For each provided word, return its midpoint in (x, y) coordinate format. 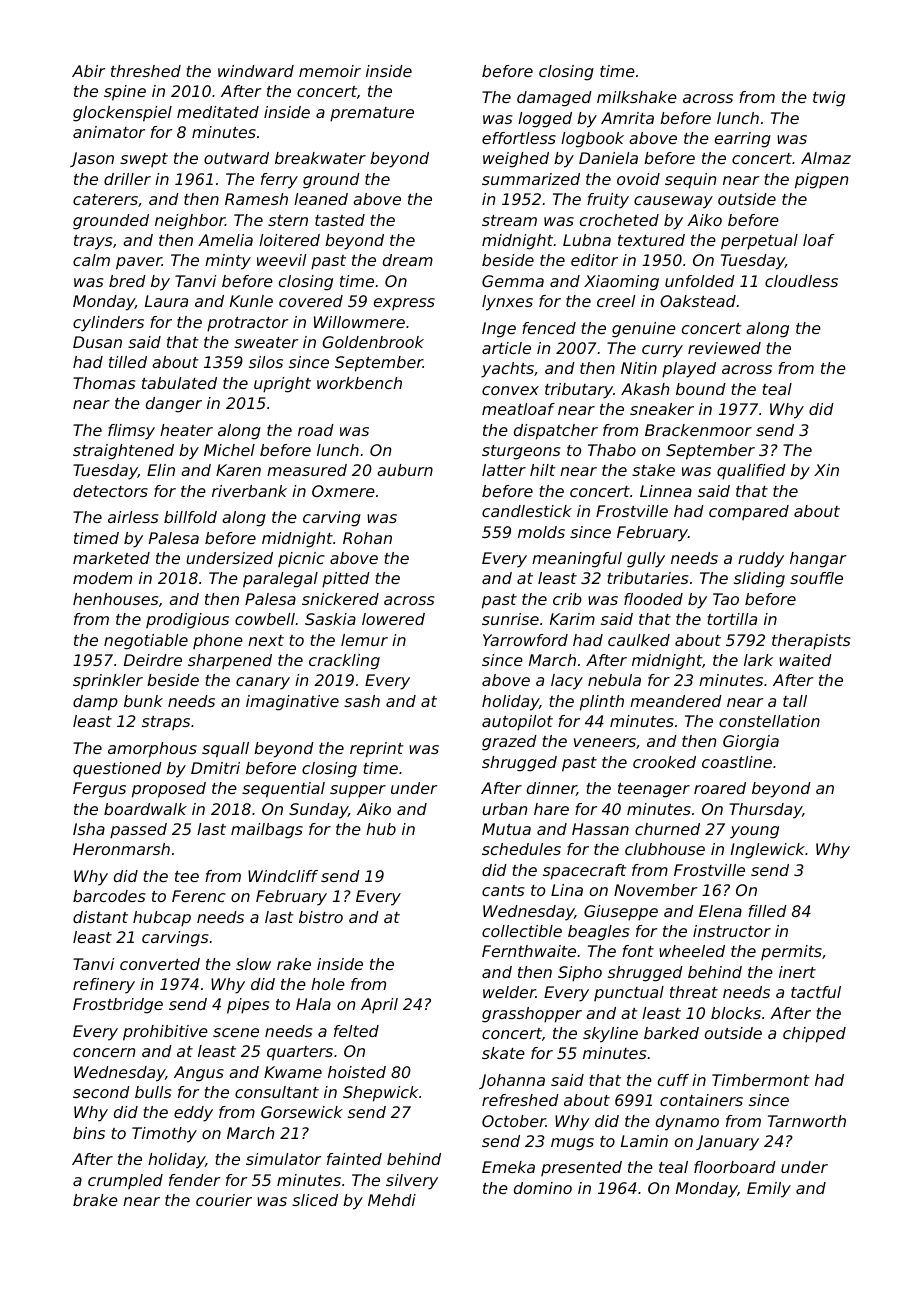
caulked (639, 640)
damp (95, 703)
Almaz (826, 158)
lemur (364, 640)
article (506, 348)
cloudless (801, 281)
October (514, 1121)
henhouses (115, 599)
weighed (516, 160)
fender (194, 1180)
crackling (344, 662)
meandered (676, 701)
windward (256, 71)
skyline (610, 1035)
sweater (266, 342)
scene (236, 1032)
